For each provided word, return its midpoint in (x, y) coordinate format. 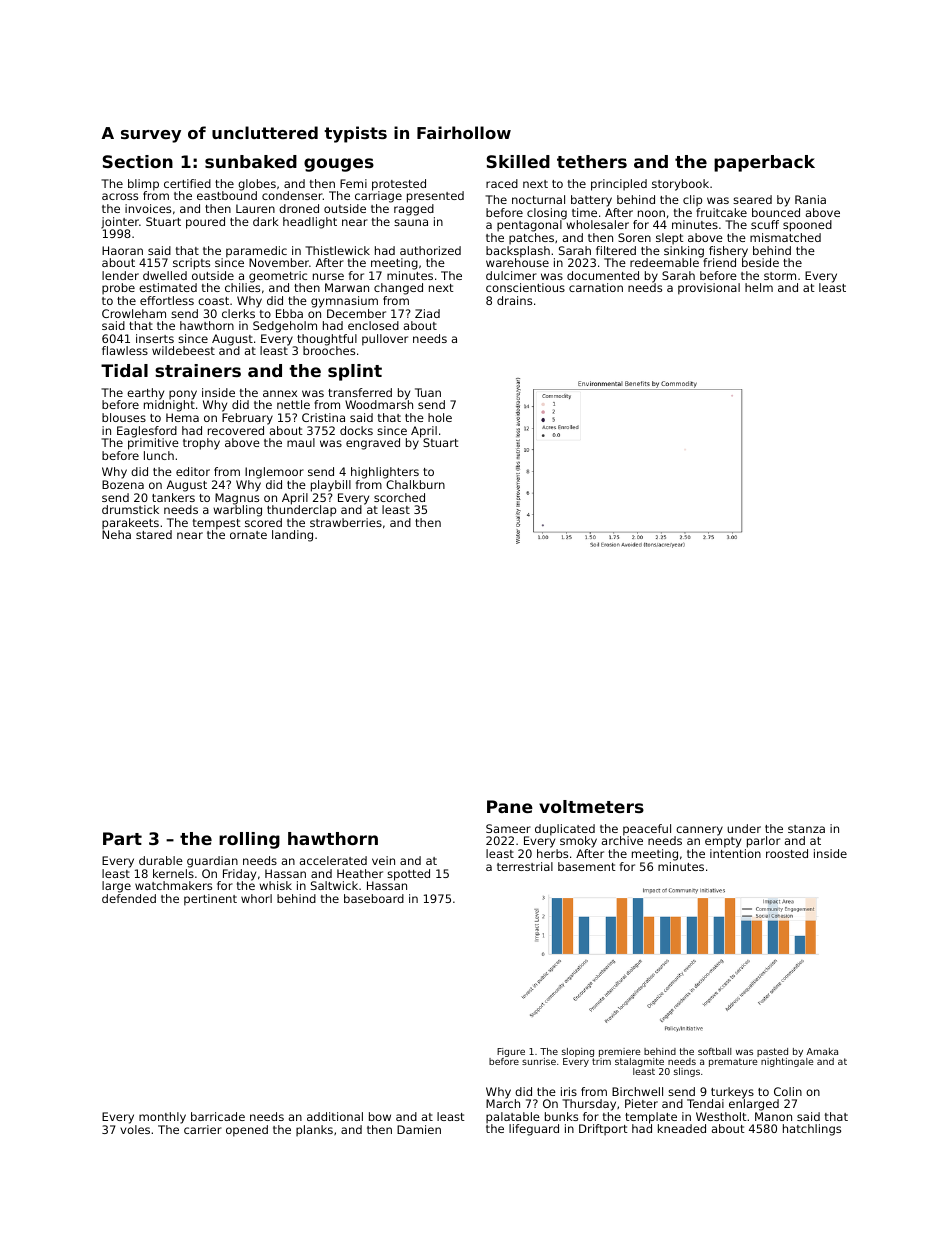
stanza (806, 829)
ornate (248, 535)
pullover (385, 340)
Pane (510, 806)
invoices (148, 208)
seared (752, 199)
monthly (162, 1118)
